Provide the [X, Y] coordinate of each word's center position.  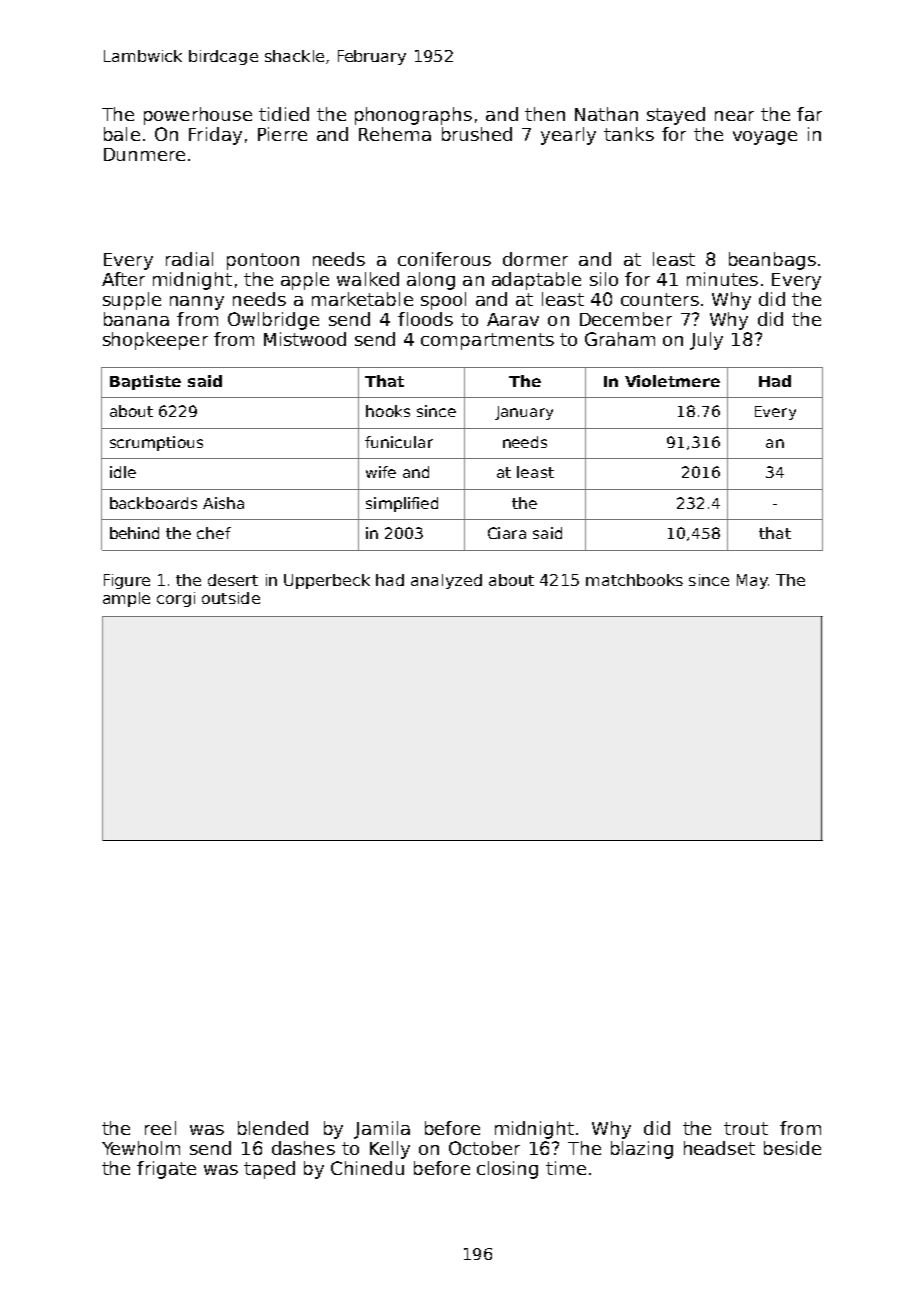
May [752, 581]
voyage [765, 138]
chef [214, 533]
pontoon [263, 261]
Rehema [395, 134]
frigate [166, 1170]
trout [746, 1128]
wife [381, 472]
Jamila [382, 1130]
